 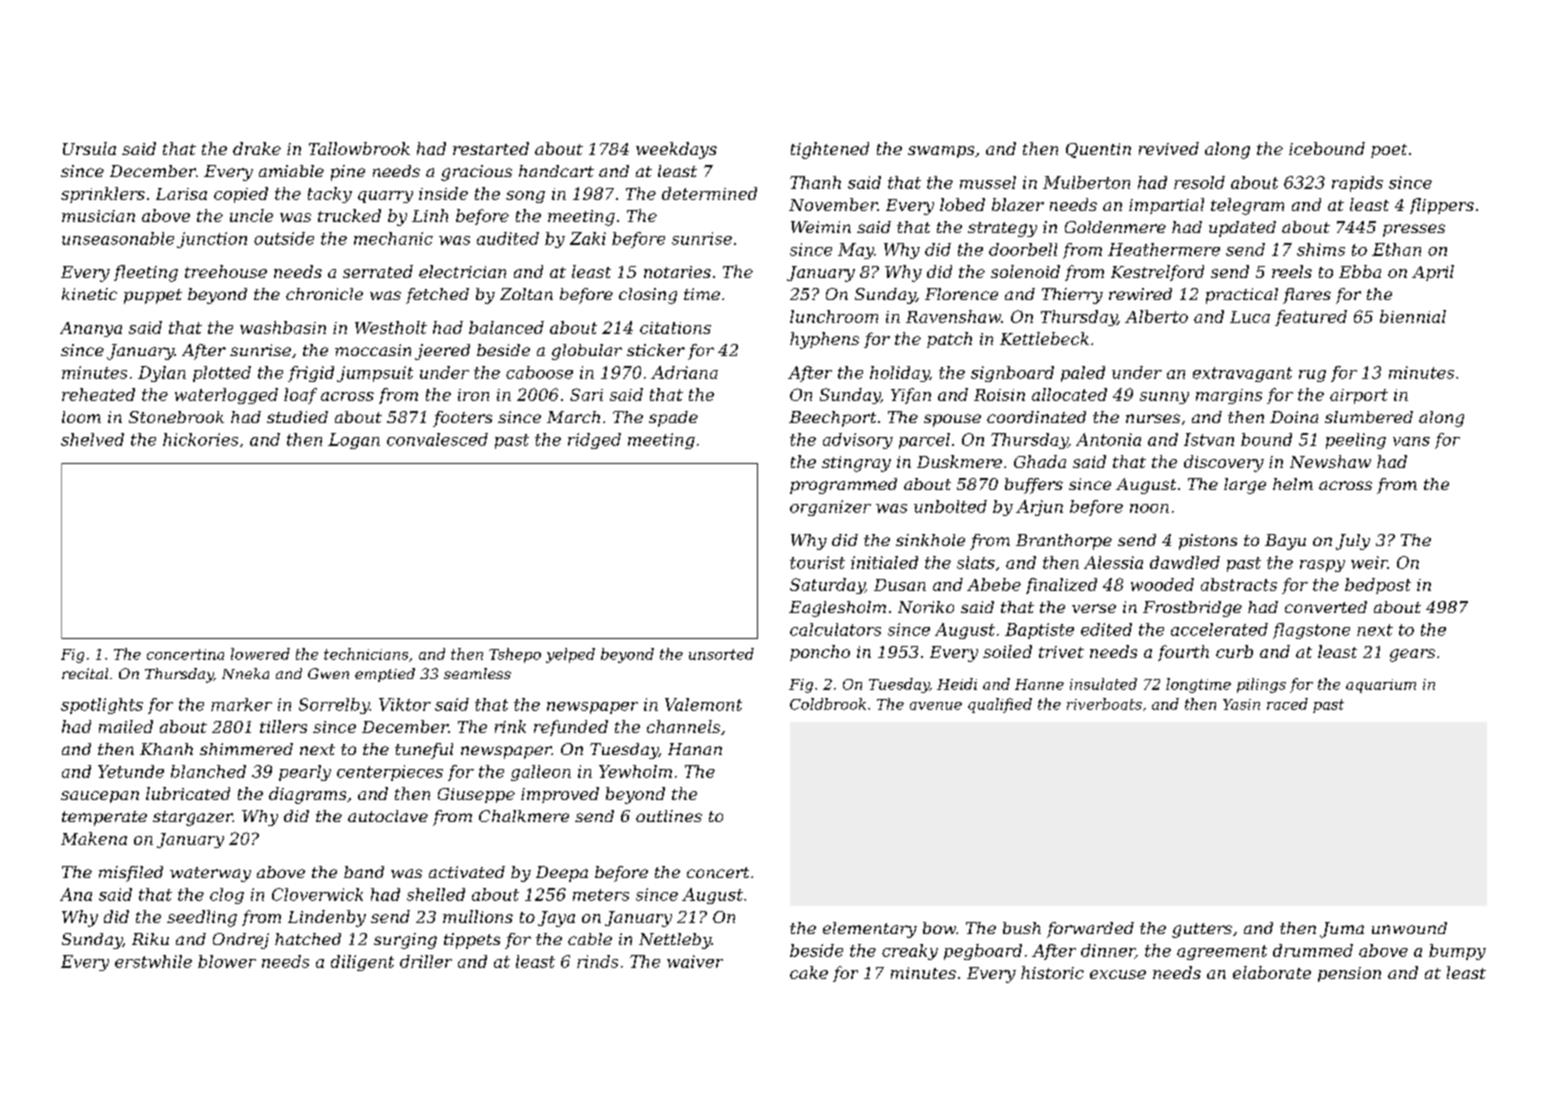 What do you see at coordinates (1412, 655) in the screenshot?
I see `gears` at bounding box center [1412, 655].
